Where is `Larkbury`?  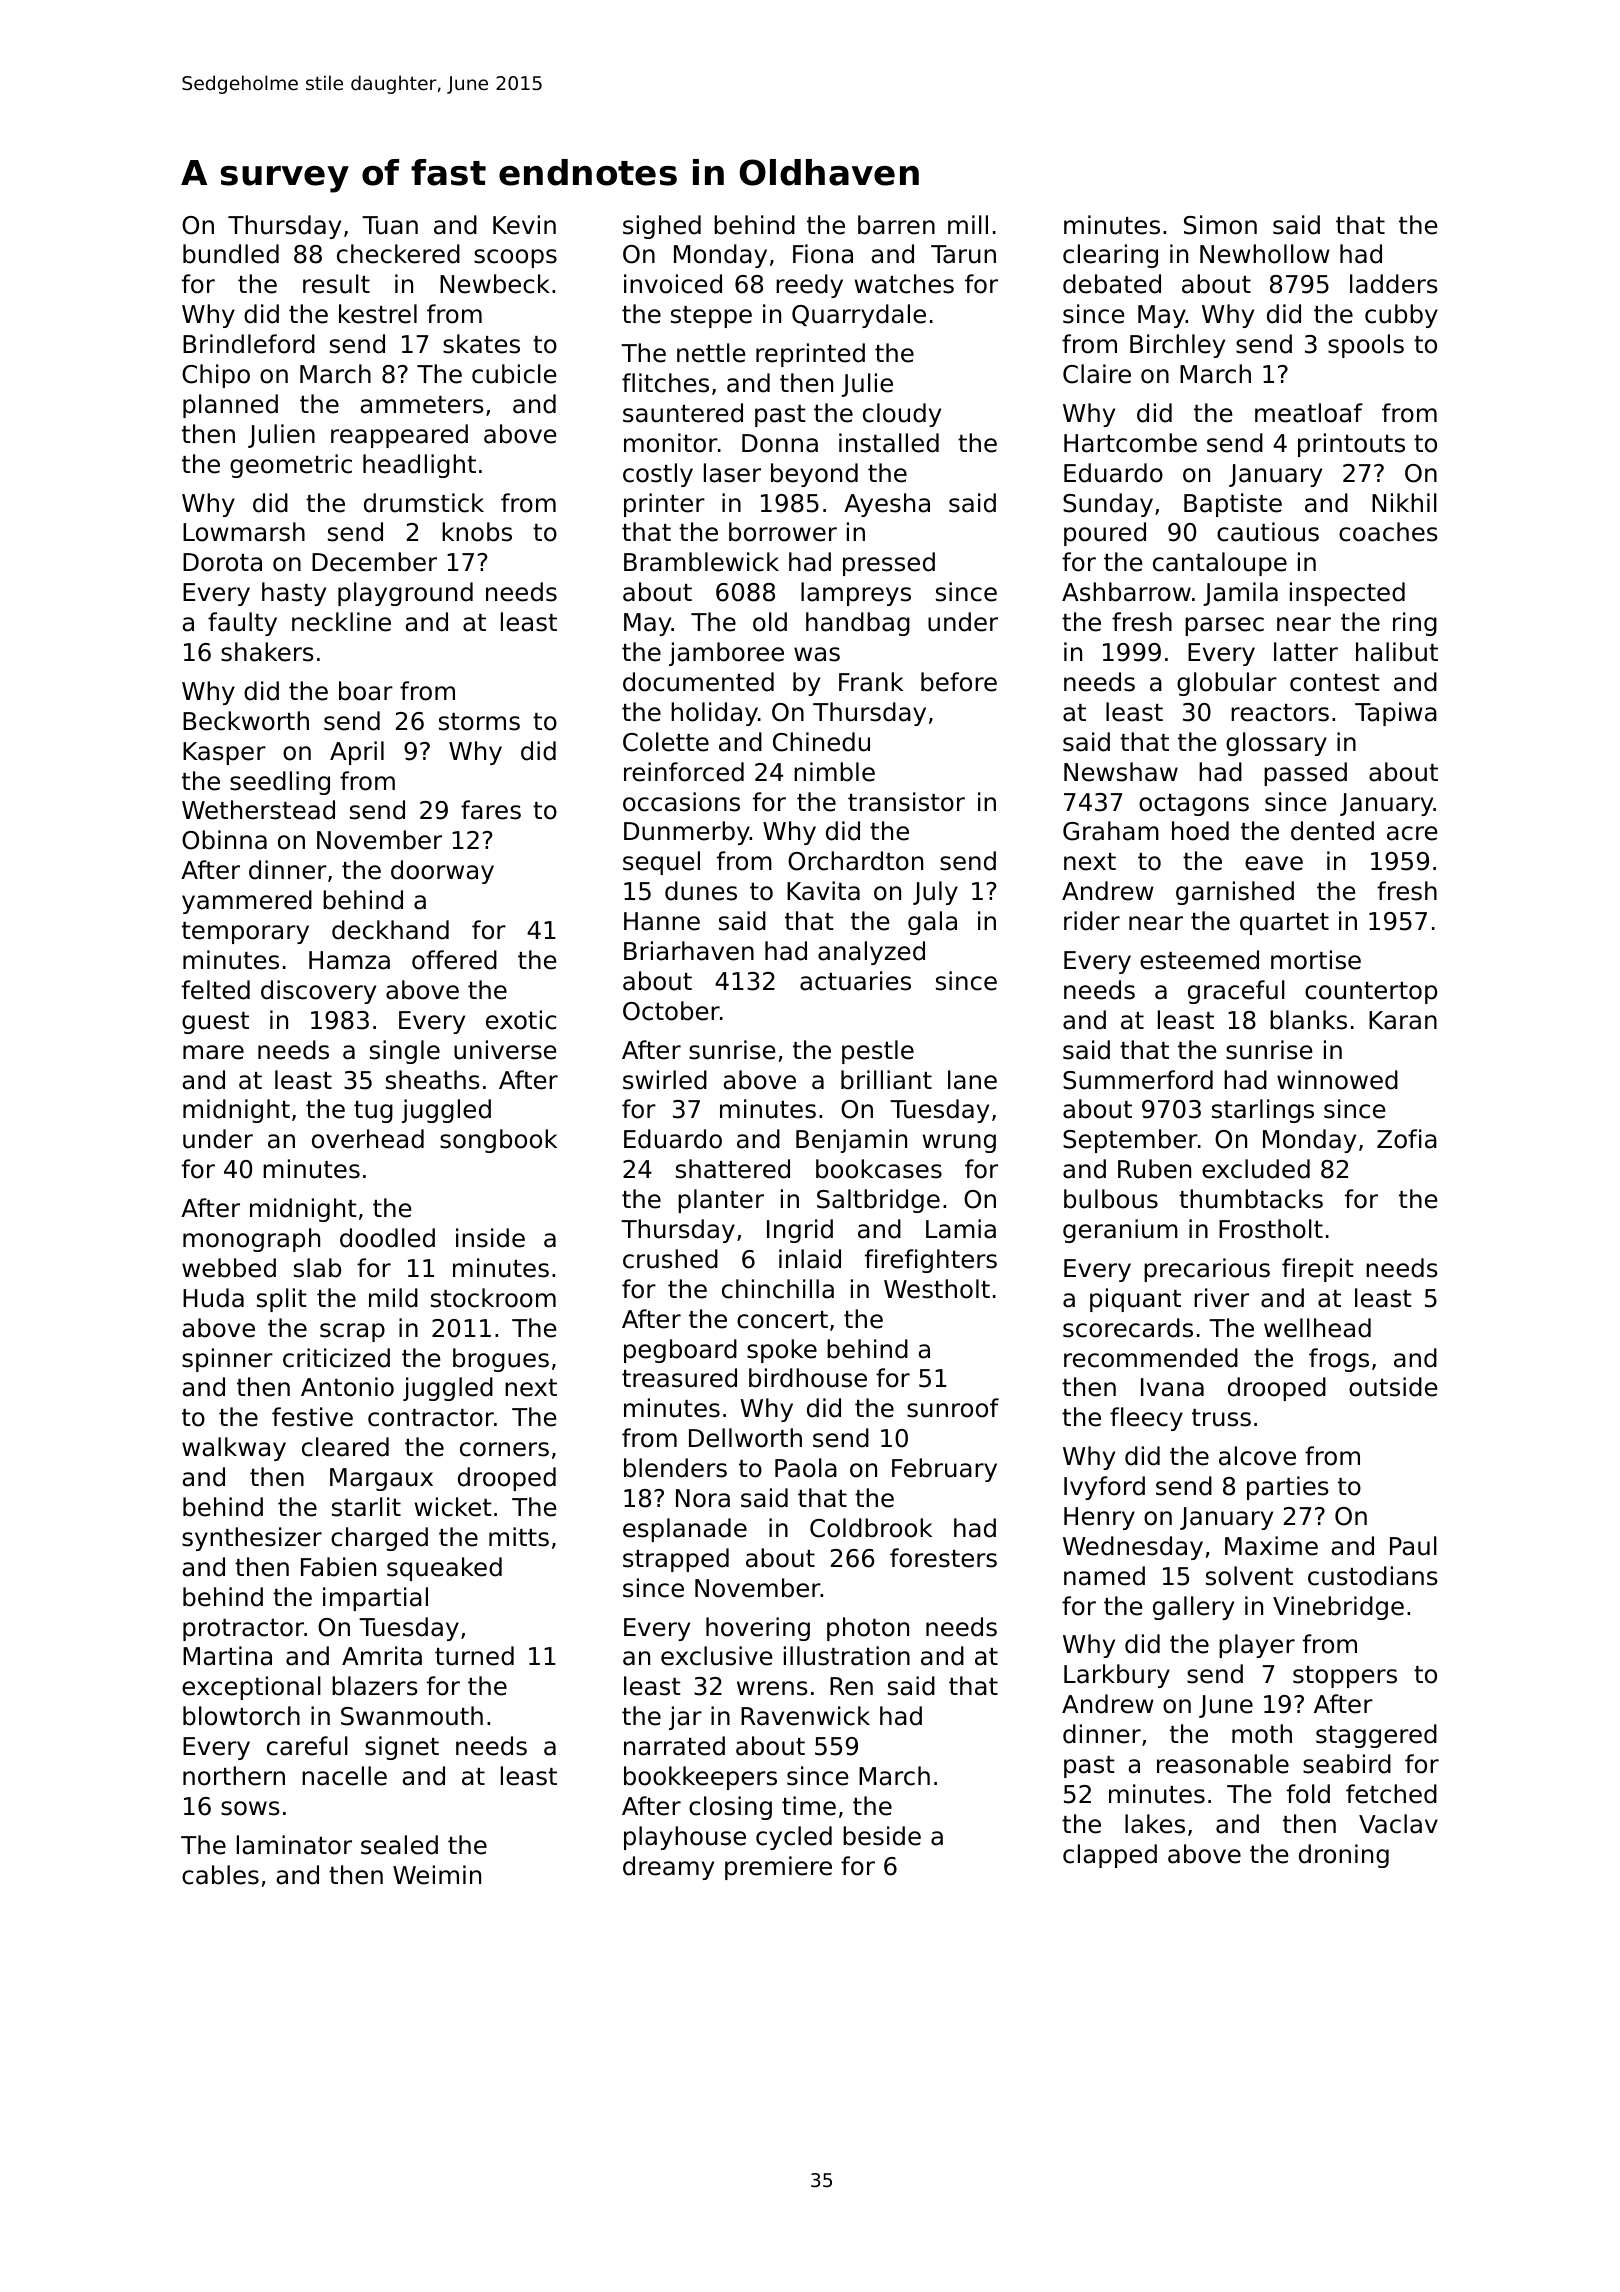
Larkbury is located at coordinates (1117, 1676).
